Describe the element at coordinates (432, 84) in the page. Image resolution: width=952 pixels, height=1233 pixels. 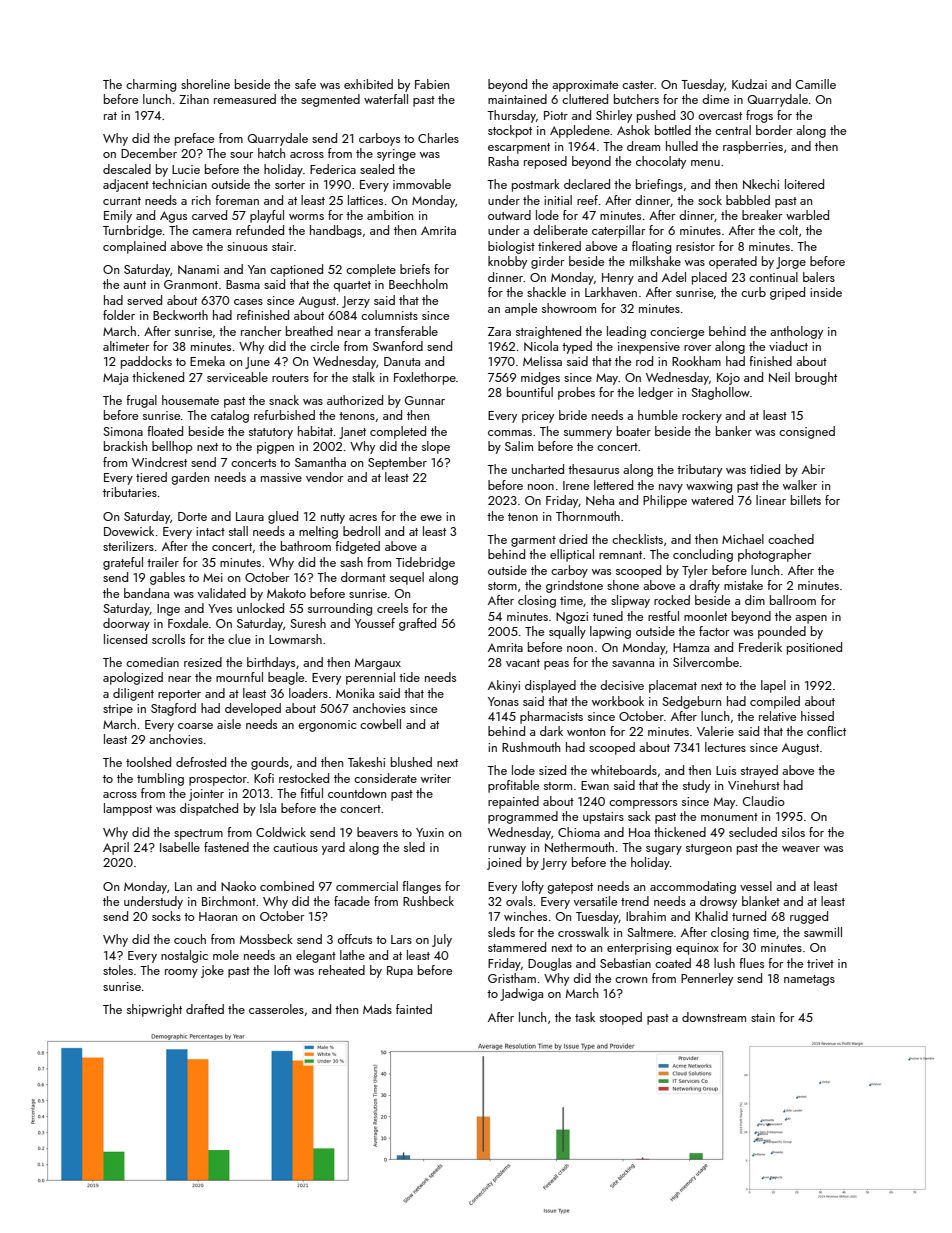
I see `Fabien` at that location.
